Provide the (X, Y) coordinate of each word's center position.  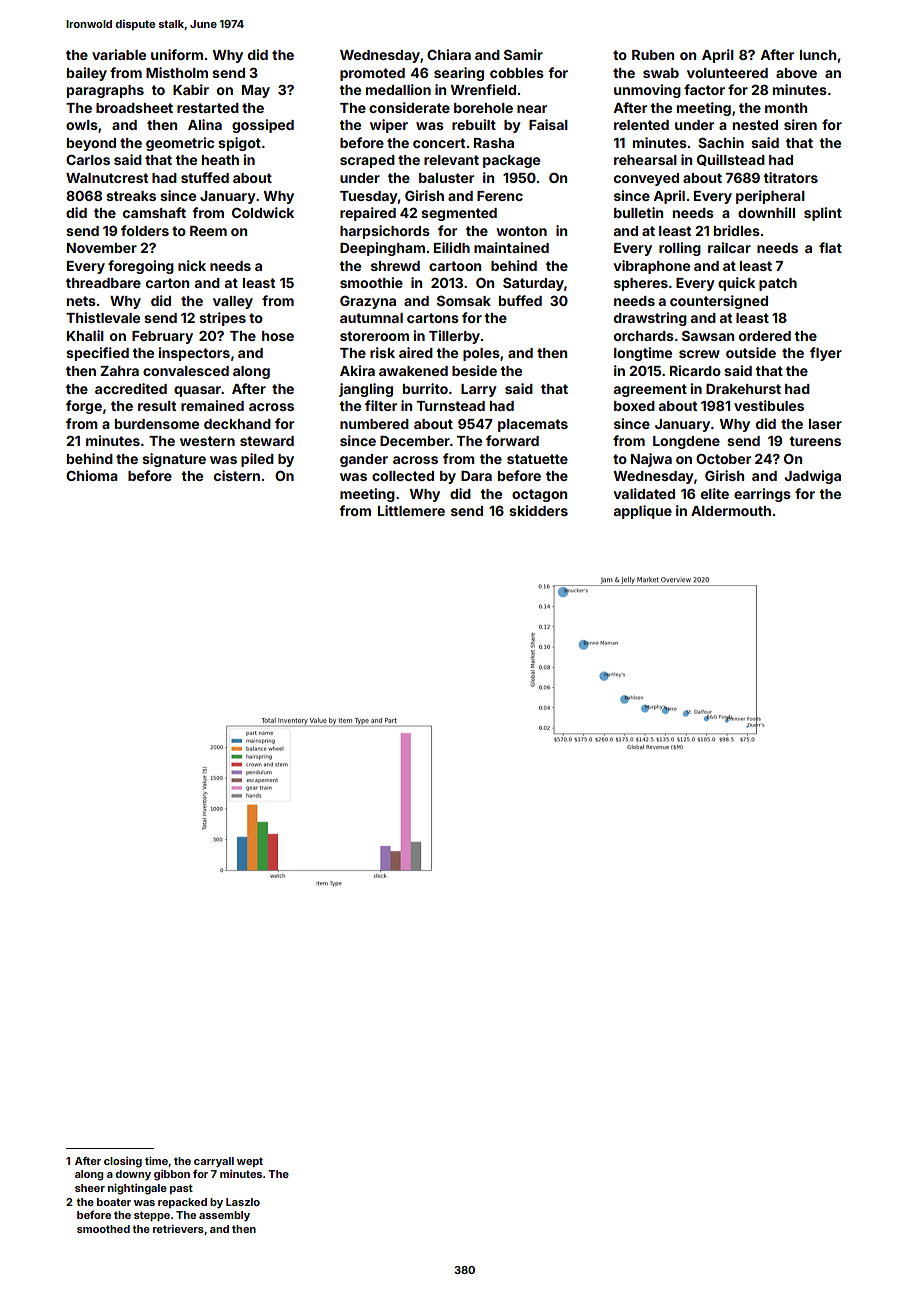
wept (250, 1162)
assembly (224, 1216)
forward (512, 440)
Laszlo (243, 1202)
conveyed (646, 179)
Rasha (494, 143)
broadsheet (134, 108)
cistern (237, 475)
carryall (214, 1162)
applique (643, 512)
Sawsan (708, 336)
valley (233, 302)
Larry (479, 390)
